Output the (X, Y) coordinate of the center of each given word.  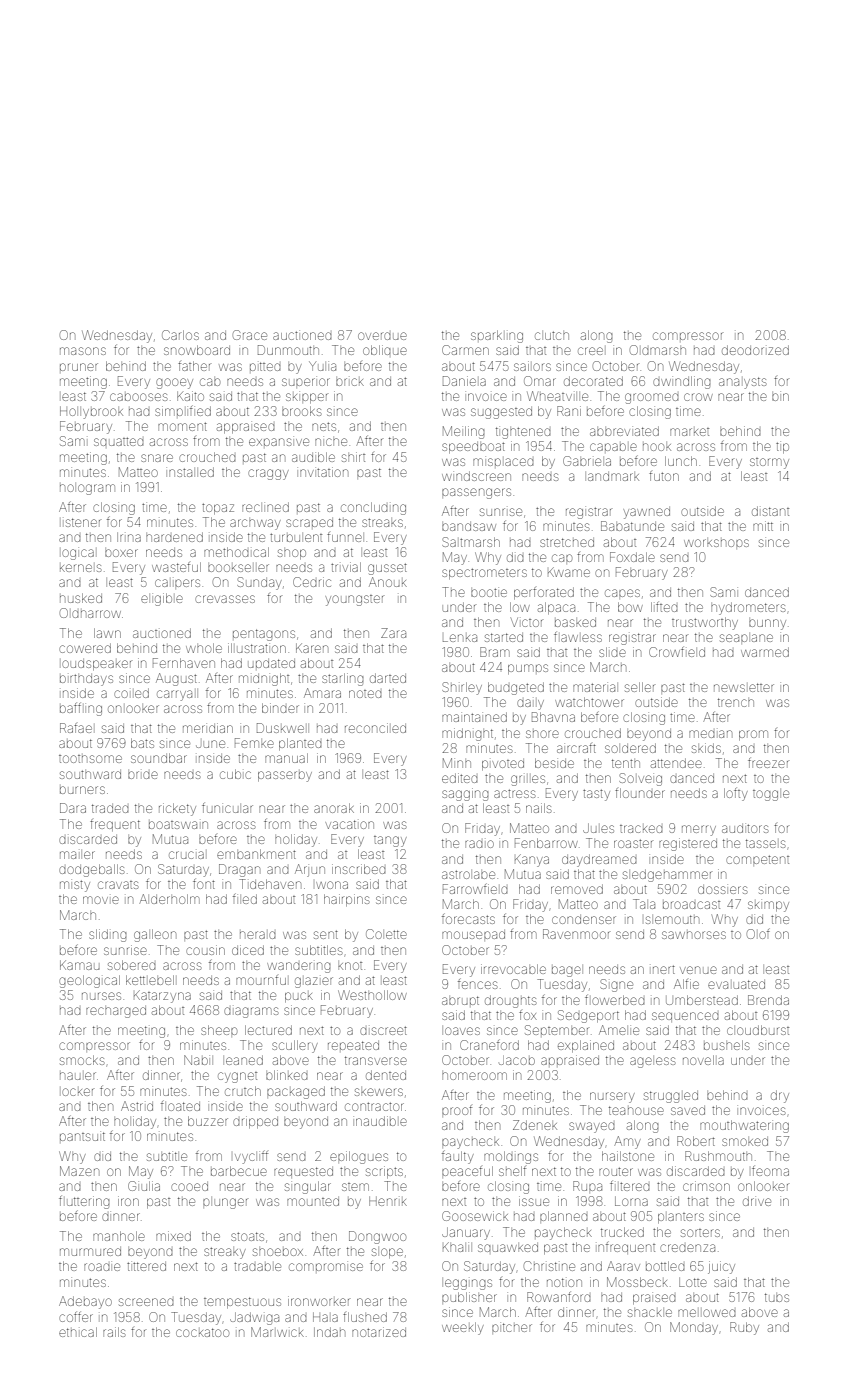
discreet (383, 1030)
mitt (763, 526)
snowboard (197, 350)
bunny (767, 624)
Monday (694, 1328)
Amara (322, 693)
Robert (696, 1141)
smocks (82, 1060)
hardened (174, 537)
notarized (379, 1332)
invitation (324, 472)
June (210, 744)
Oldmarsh (658, 350)
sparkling (497, 336)
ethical (78, 1332)
